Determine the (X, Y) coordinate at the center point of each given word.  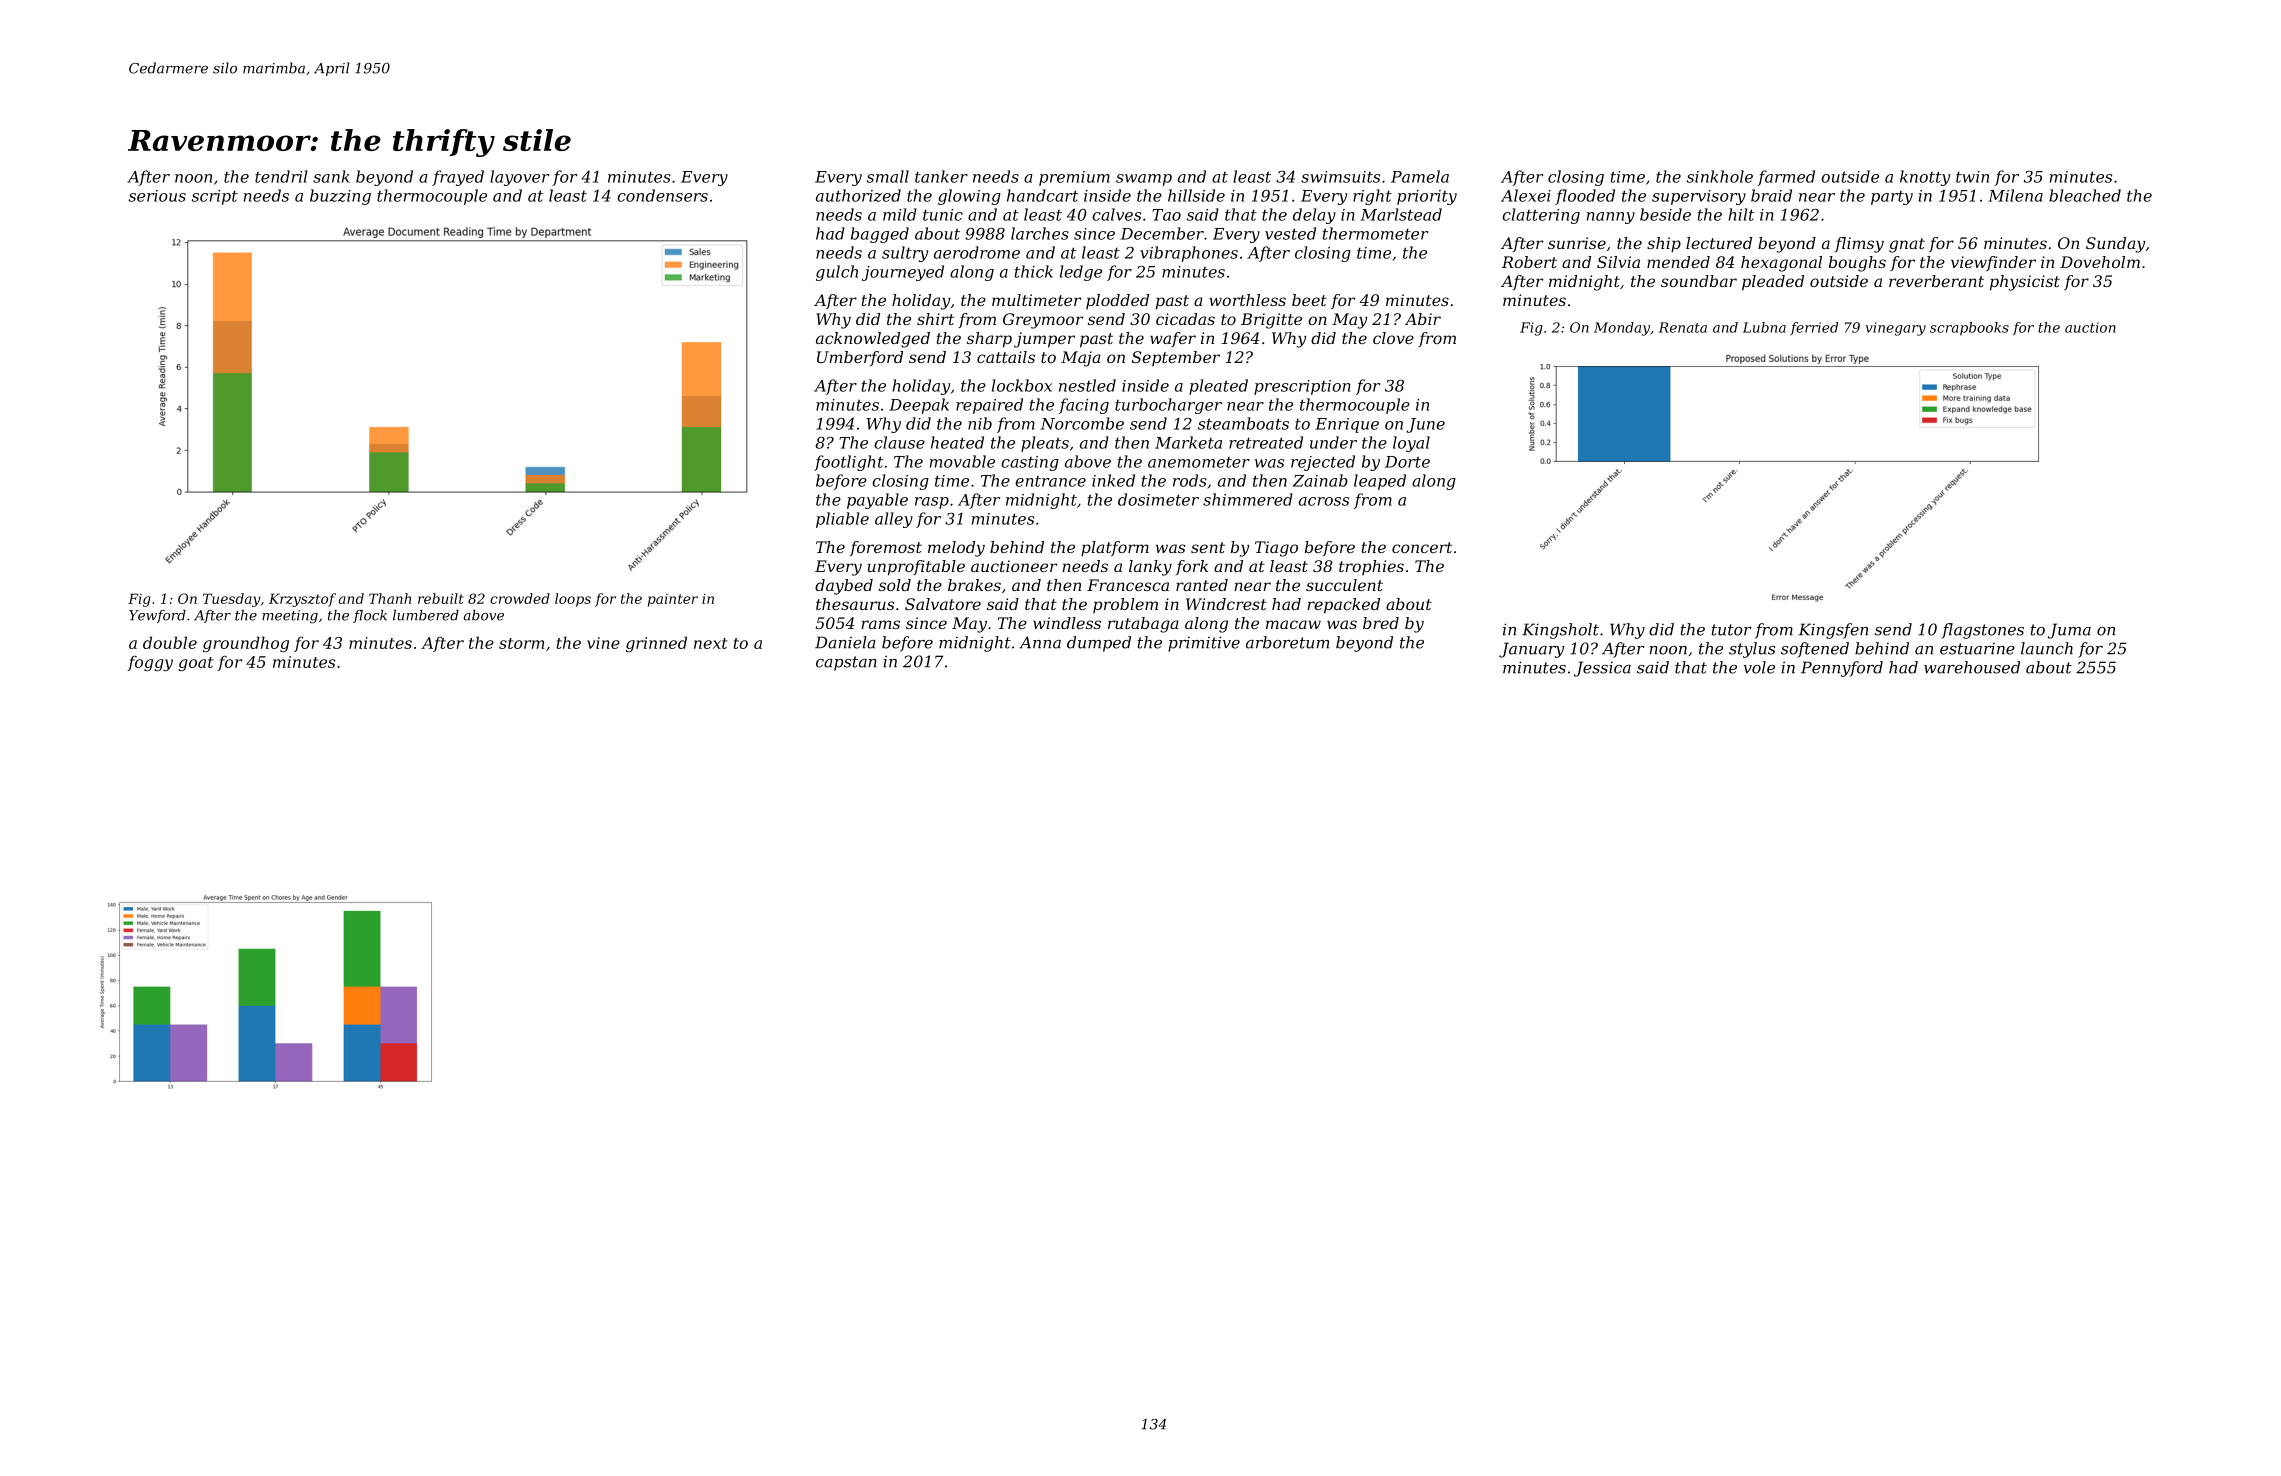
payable (877, 501)
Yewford (157, 616)
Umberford (860, 358)
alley (894, 520)
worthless (1247, 300)
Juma (2069, 631)
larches (1040, 233)
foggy (150, 663)
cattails (1006, 357)
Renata (1683, 327)
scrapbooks (1969, 329)
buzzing (340, 197)
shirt (935, 319)
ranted (1202, 585)
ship (1664, 245)
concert (1422, 547)
